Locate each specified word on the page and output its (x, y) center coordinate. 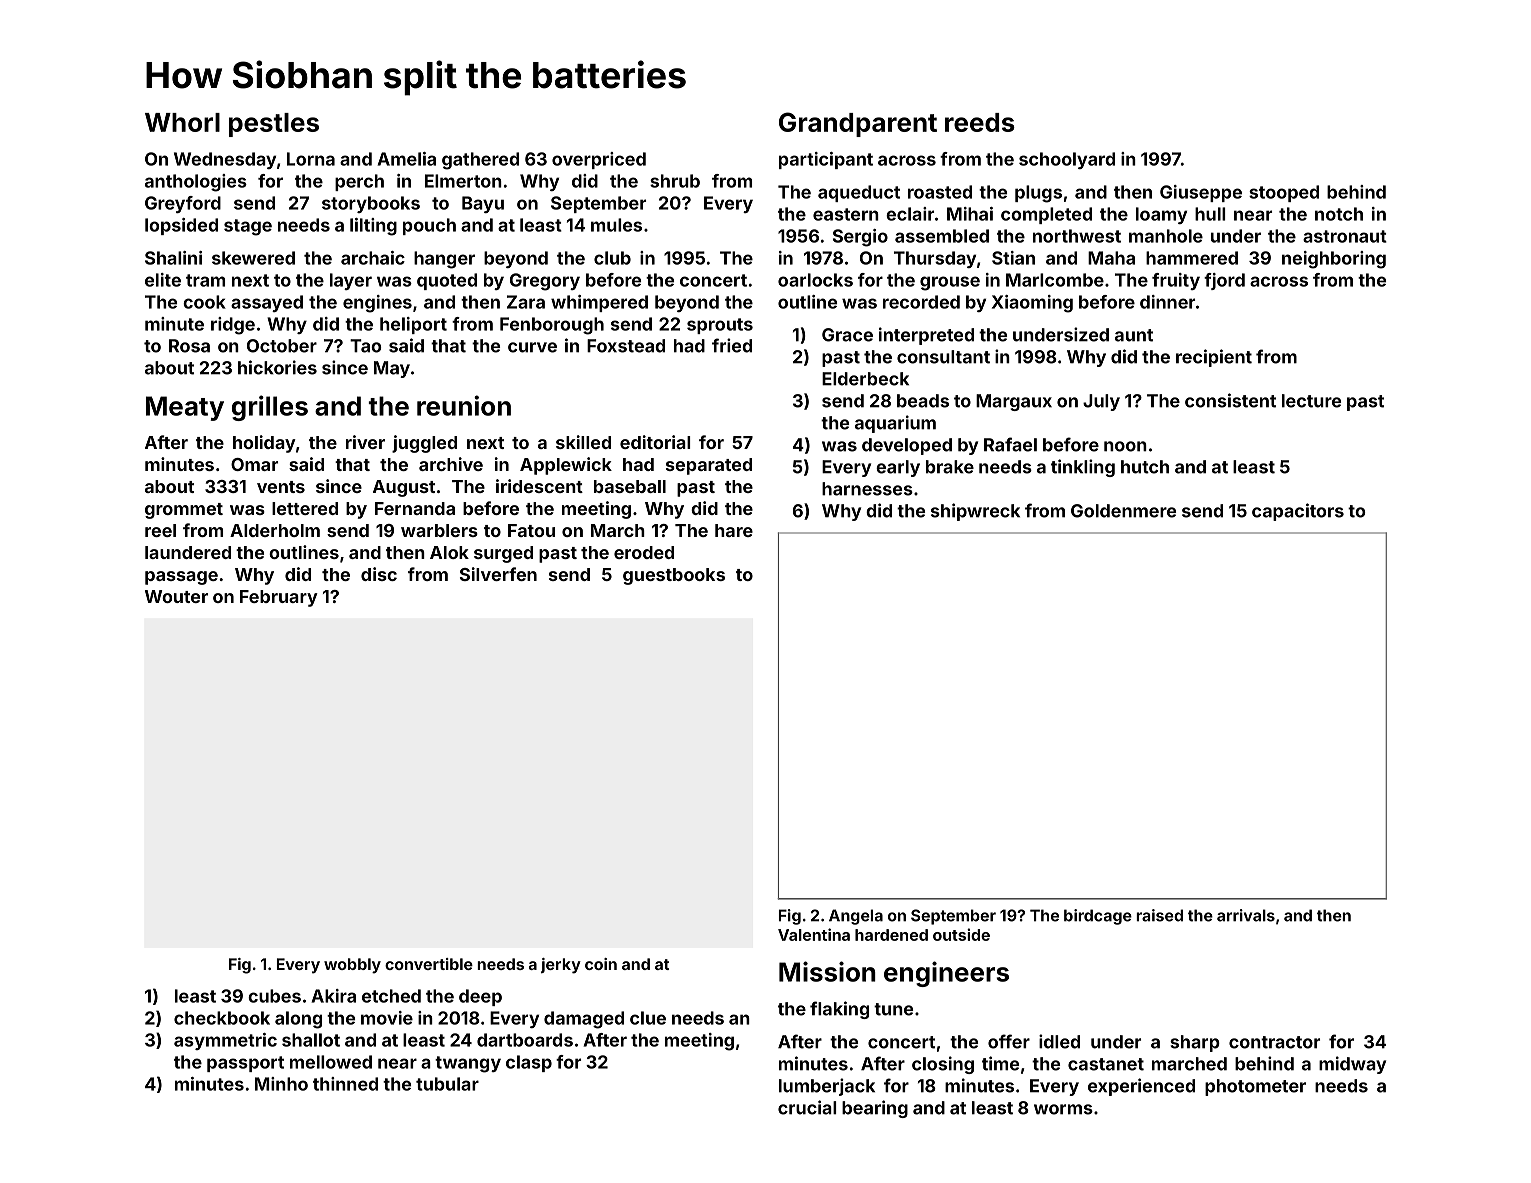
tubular (447, 1084)
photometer (1255, 1087)
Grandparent (858, 124)
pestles (274, 125)
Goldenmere (1123, 511)
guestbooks (674, 576)
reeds (980, 122)
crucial (807, 1107)
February (279, 598)
